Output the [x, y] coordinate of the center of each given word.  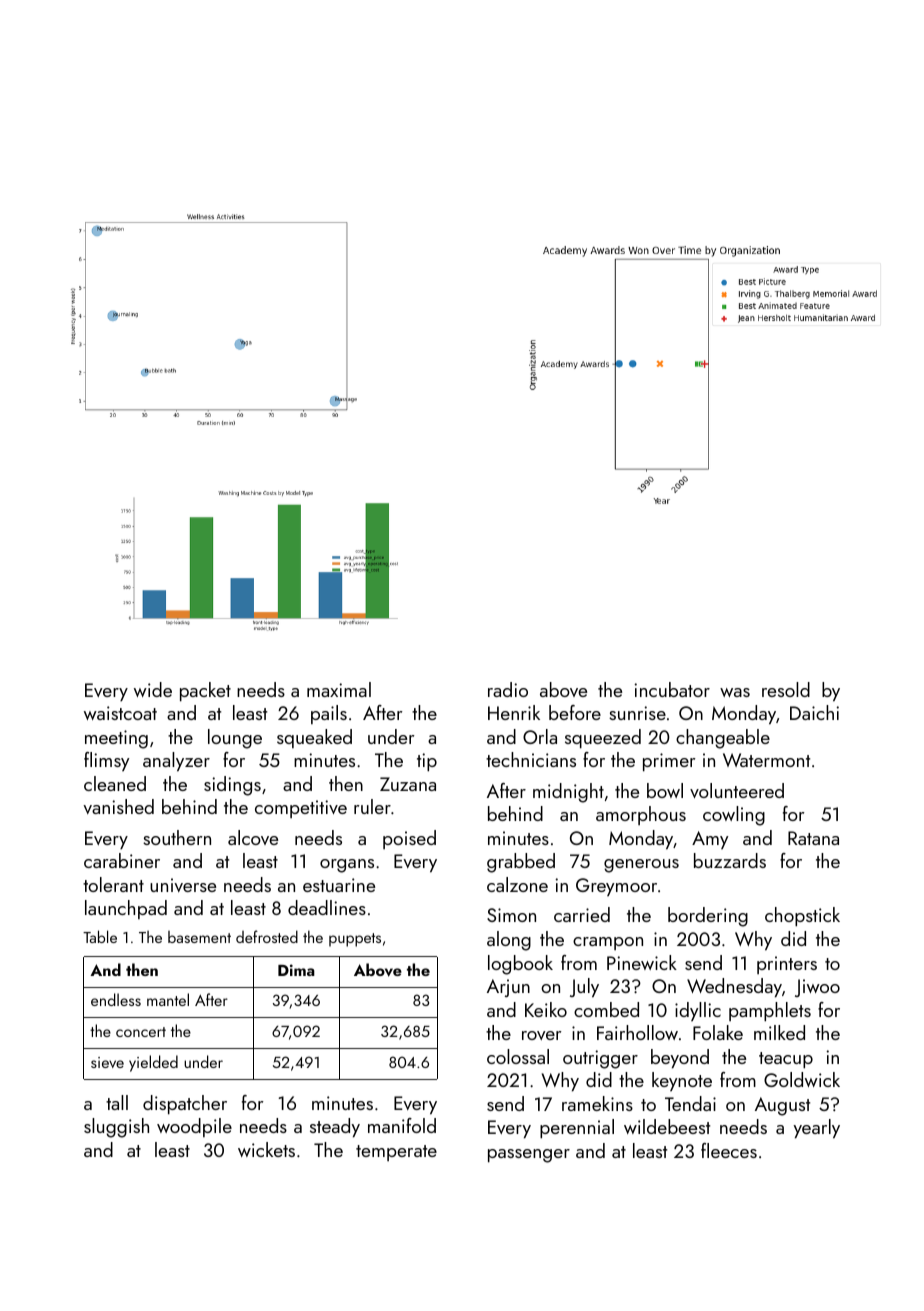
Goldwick [802, 1079]
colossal [518, 1056]
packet [205, 692]
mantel [168, 999]
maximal [339, 689]
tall [117, 1102]
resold [786, 689]
